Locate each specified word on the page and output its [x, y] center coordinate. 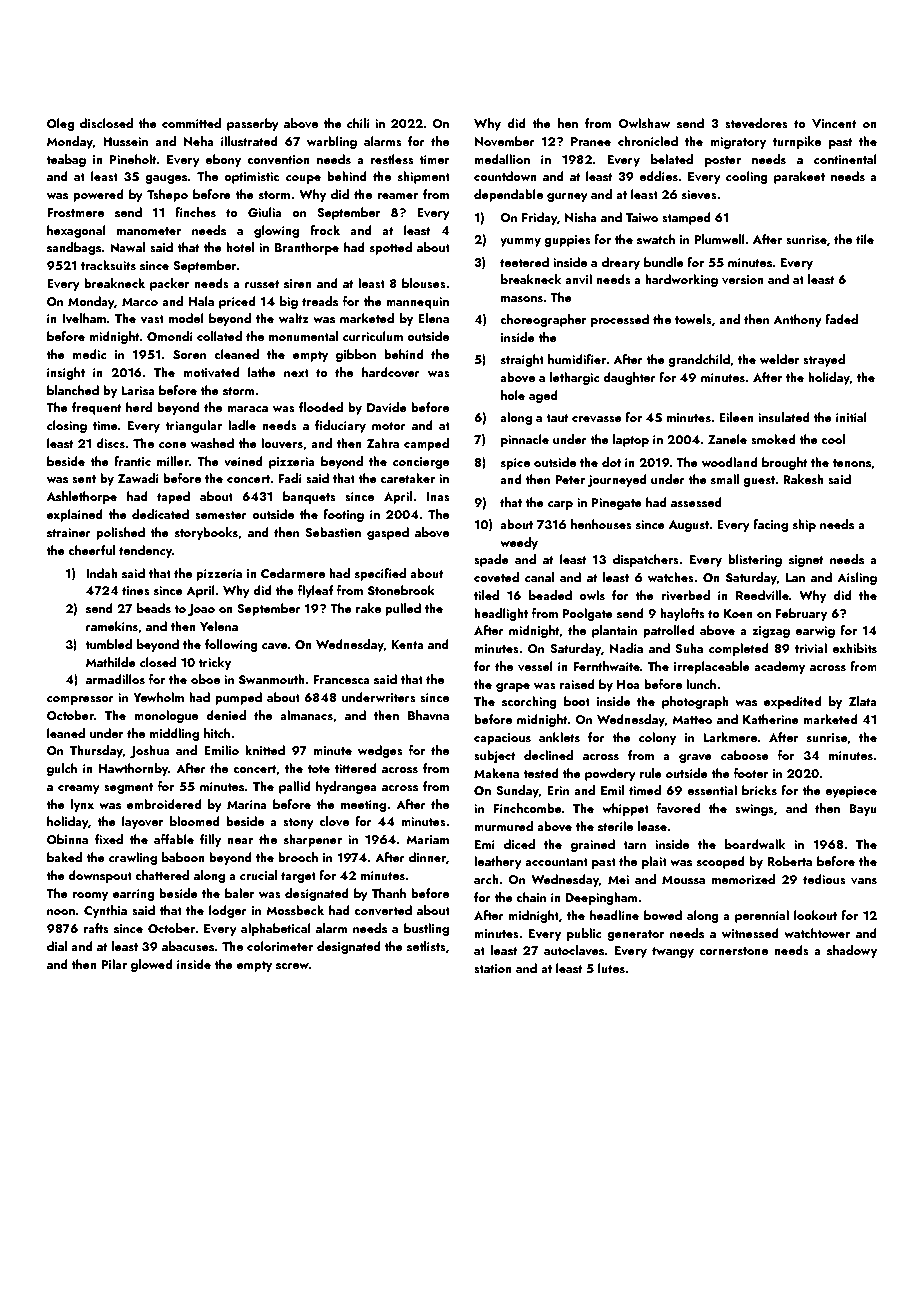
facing [770, 525]
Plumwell [719, 239]
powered [98, 195]
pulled [403, 609]
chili [358, 123]
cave [275, 646]
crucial [258, 875]
